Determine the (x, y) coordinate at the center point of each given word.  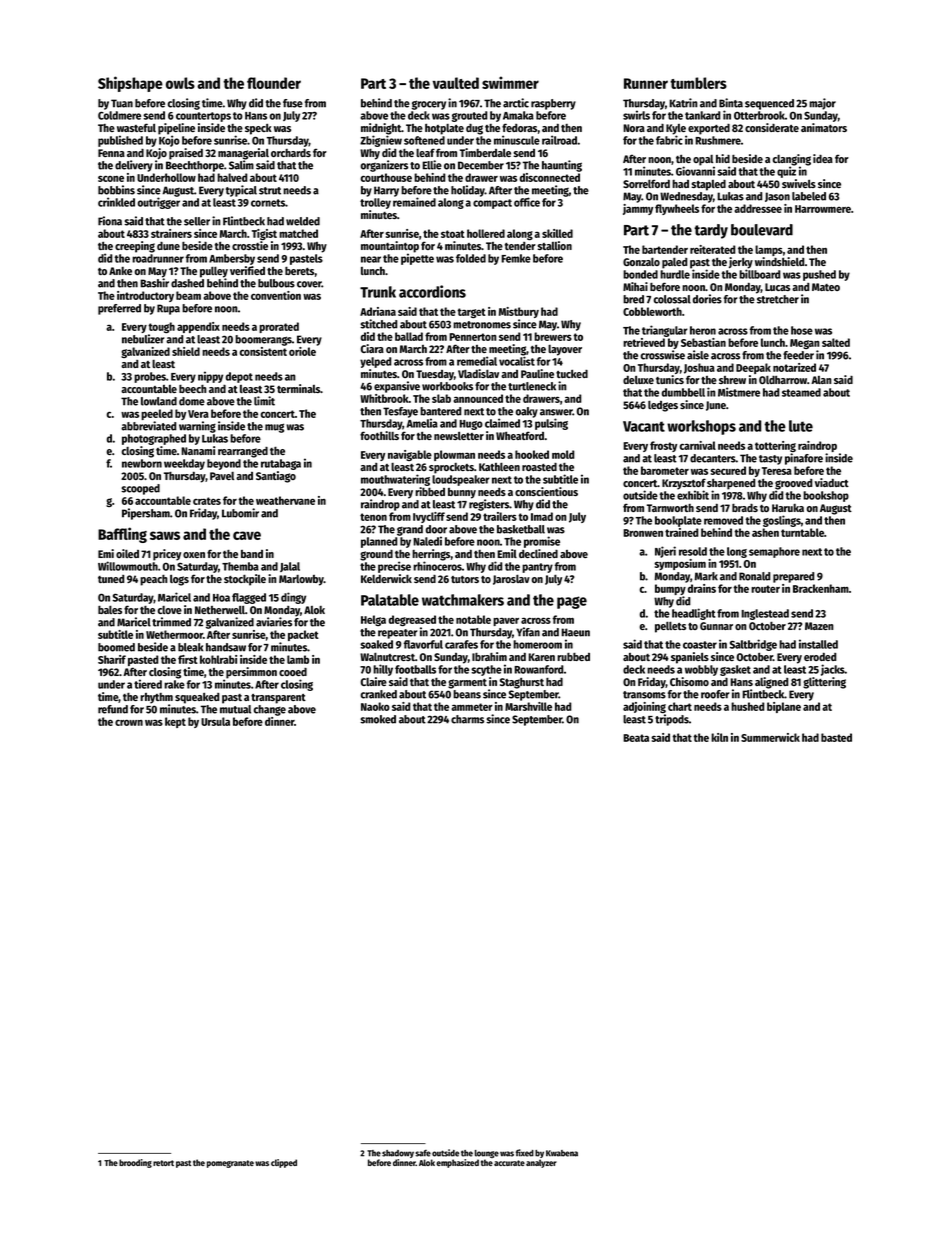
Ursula (215, 721)
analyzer (541, 1163)
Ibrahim (489, 656)
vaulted (456, 83)
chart (680, 706)
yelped (376, 362)
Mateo (826, 287)
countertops (203, 117)
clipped (284, 1163)
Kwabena (562, 1153)
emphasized (457, 1163)
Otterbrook (759, 115)
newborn (142, 463)
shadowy (398, 1154)
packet (303, 635)
